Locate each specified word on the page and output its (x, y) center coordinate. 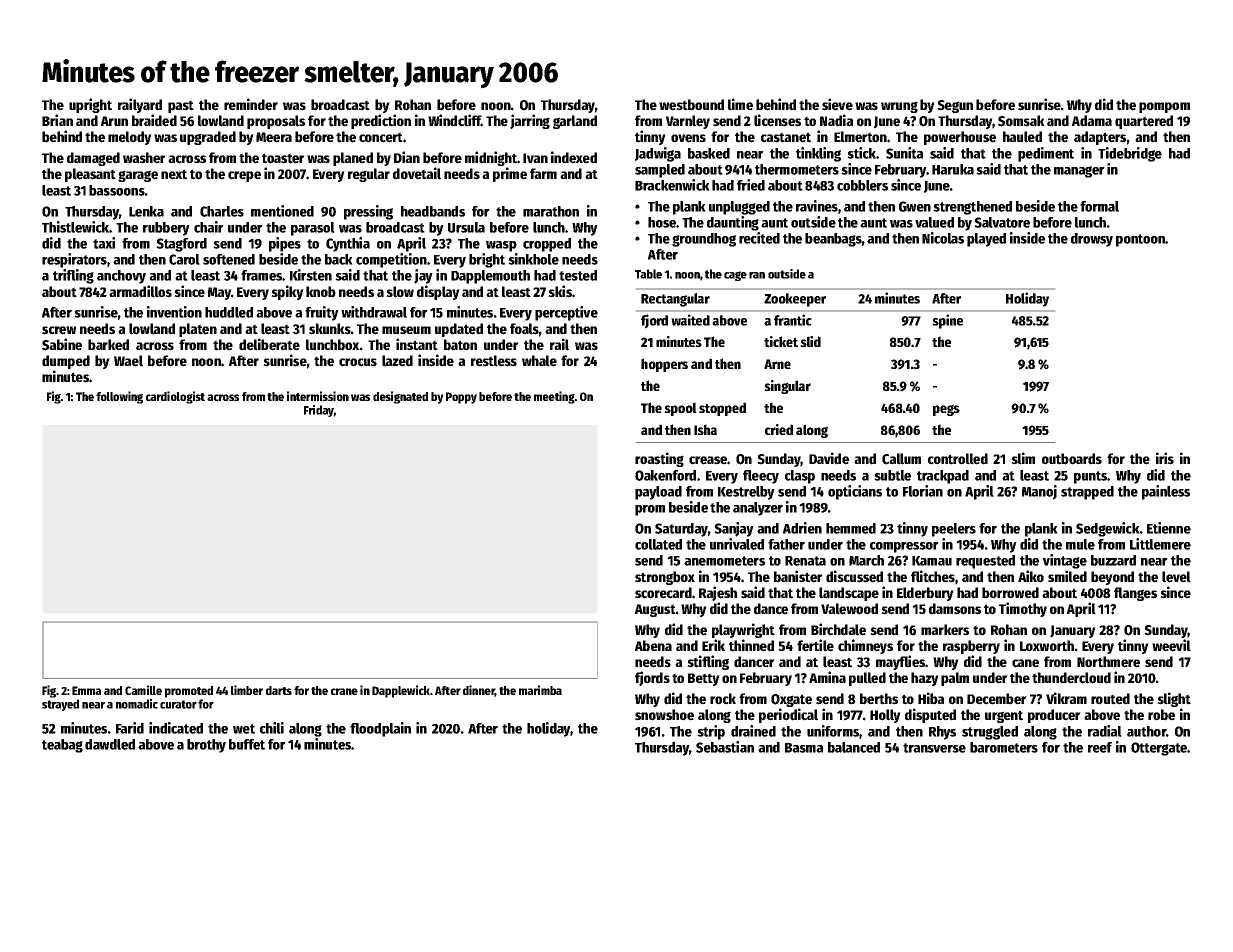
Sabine (62, 344)
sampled (660, 171)
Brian (57, 120)
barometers (1004, 747)
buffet (247, 744)
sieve (837, 104)
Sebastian (725, 747)
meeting (554, 397)
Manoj (1039, 492)
